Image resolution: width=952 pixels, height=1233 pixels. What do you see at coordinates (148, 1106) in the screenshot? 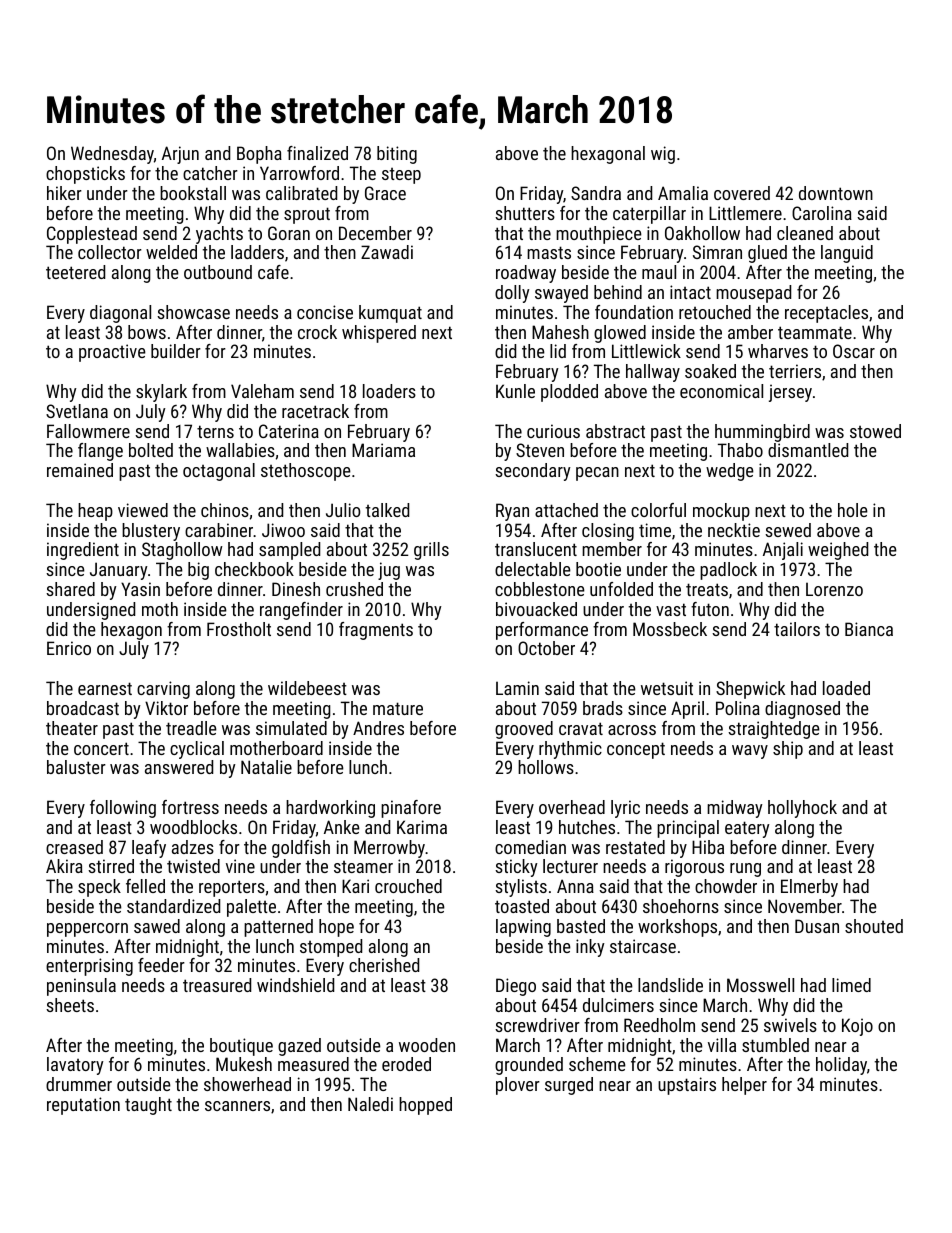
I see `taught` at bounding box center [148, 1106].
